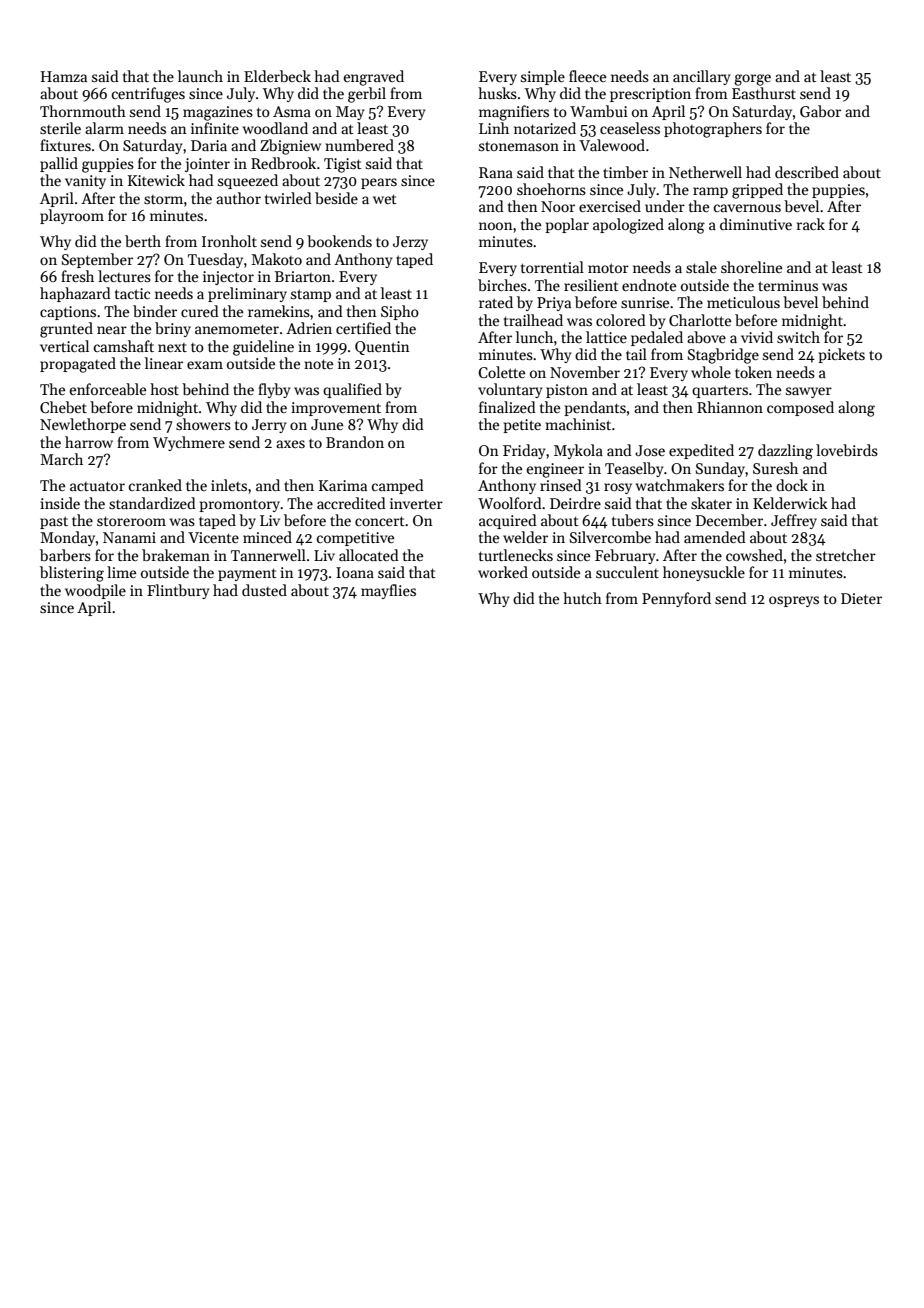 The height and width of the screenshot is (1308, 924). Describe the element at coordinates (228, 278) in the screenshot. I see `injector` at that location.
